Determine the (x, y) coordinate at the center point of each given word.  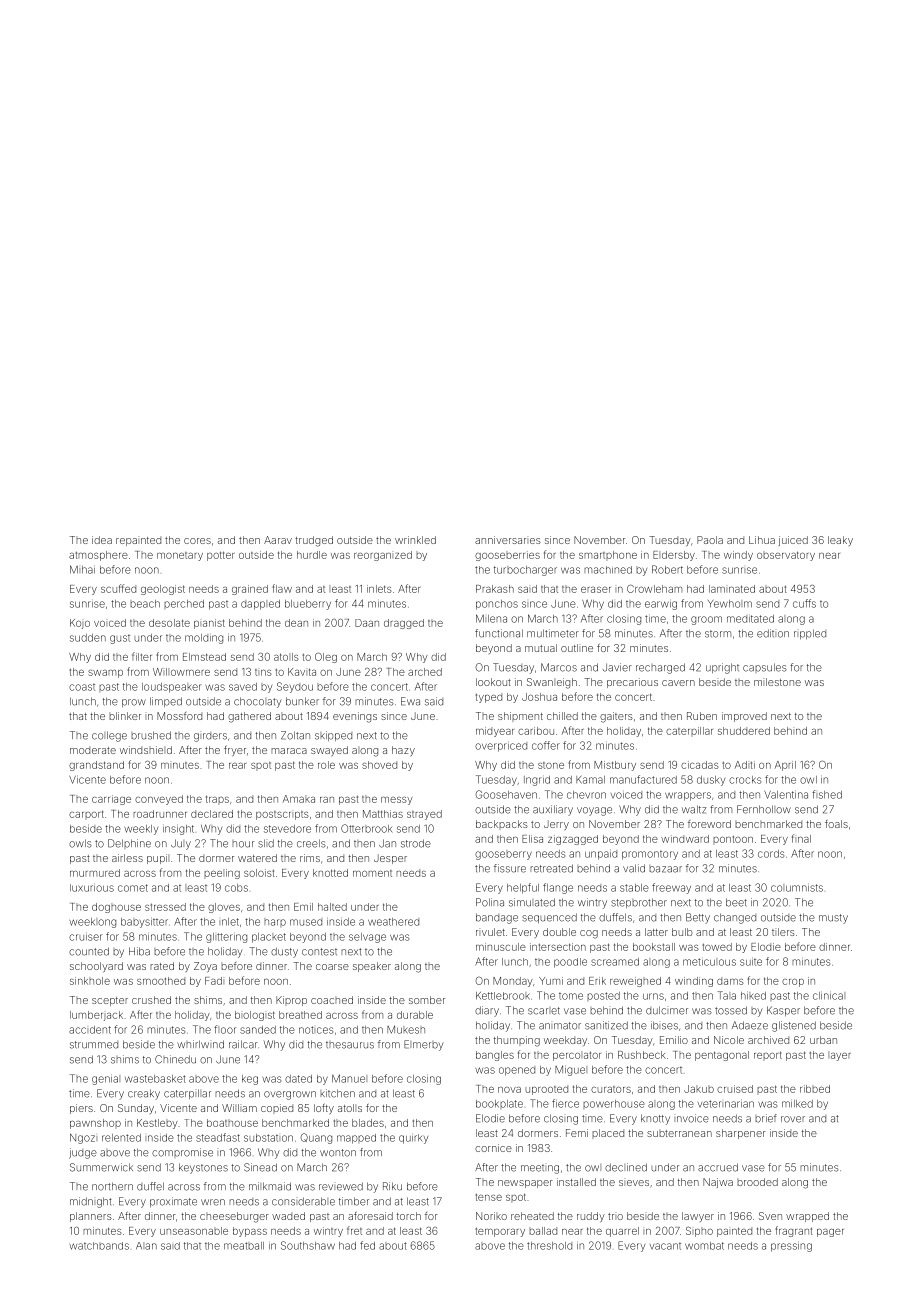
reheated (532, 1216)
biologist (255, 1016)
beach (145, 604)
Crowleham (654, 589)
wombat (704, 1246)
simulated (532, 902)
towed (717, 947)
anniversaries (508, 540)
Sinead (260, 1167)
